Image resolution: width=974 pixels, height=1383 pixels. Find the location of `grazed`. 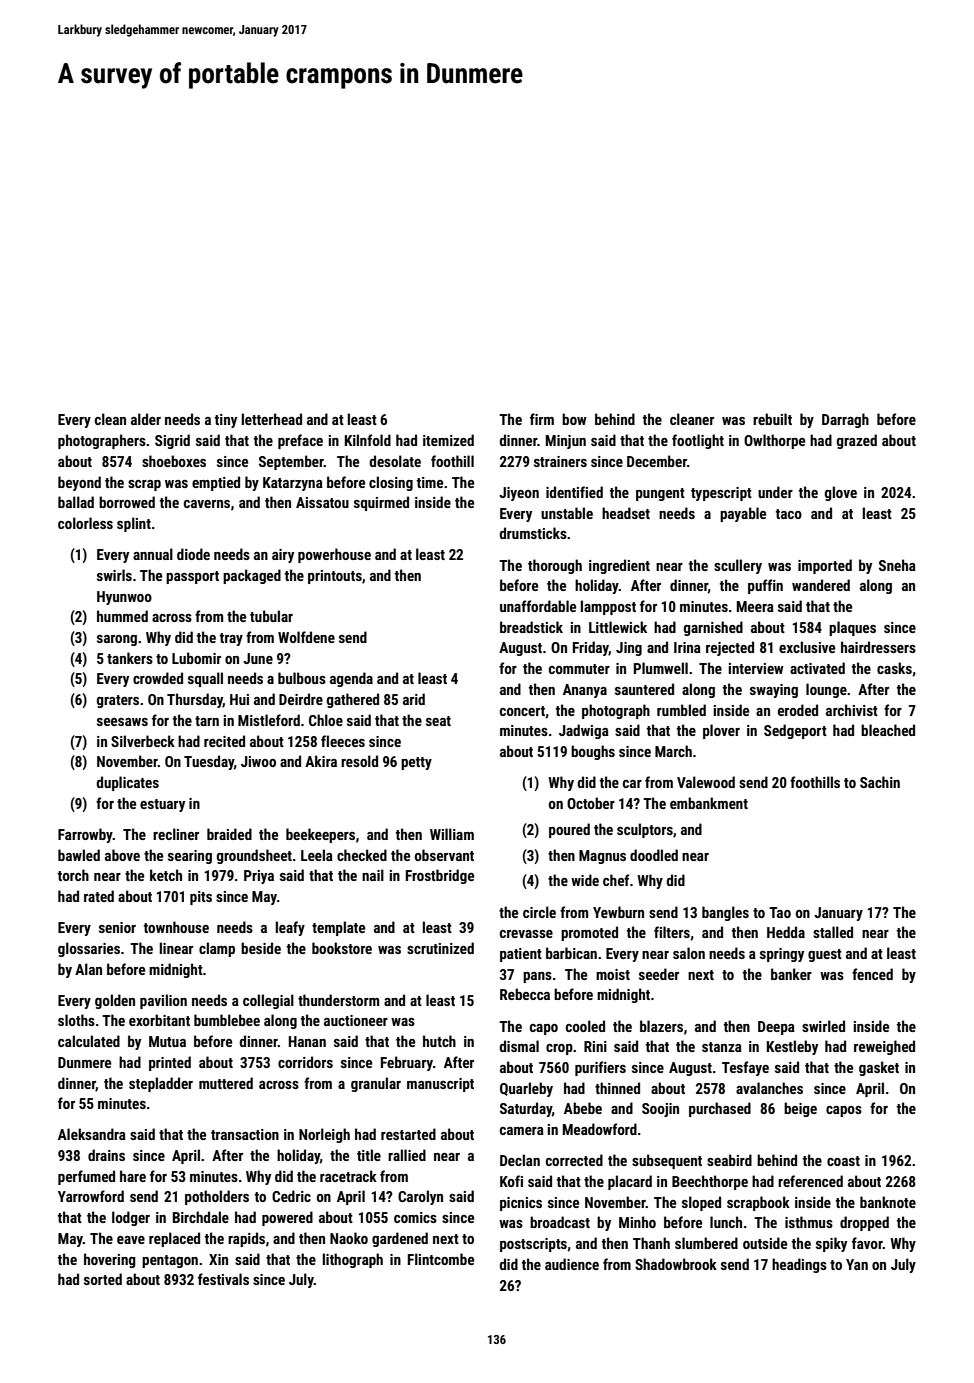

grazed is located at coordinates (857, 441).
